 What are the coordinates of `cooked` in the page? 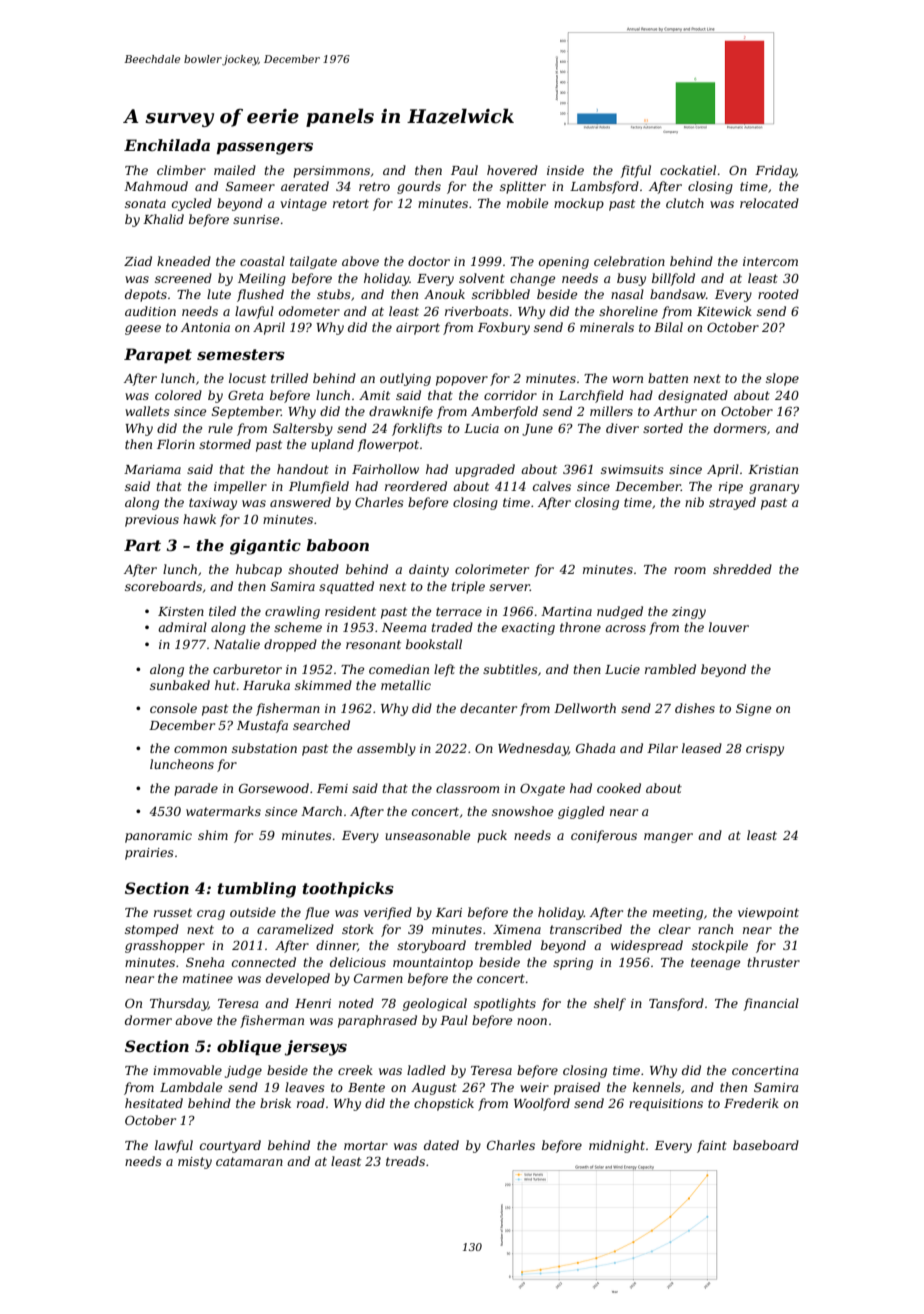 It's located at (619, 788).
